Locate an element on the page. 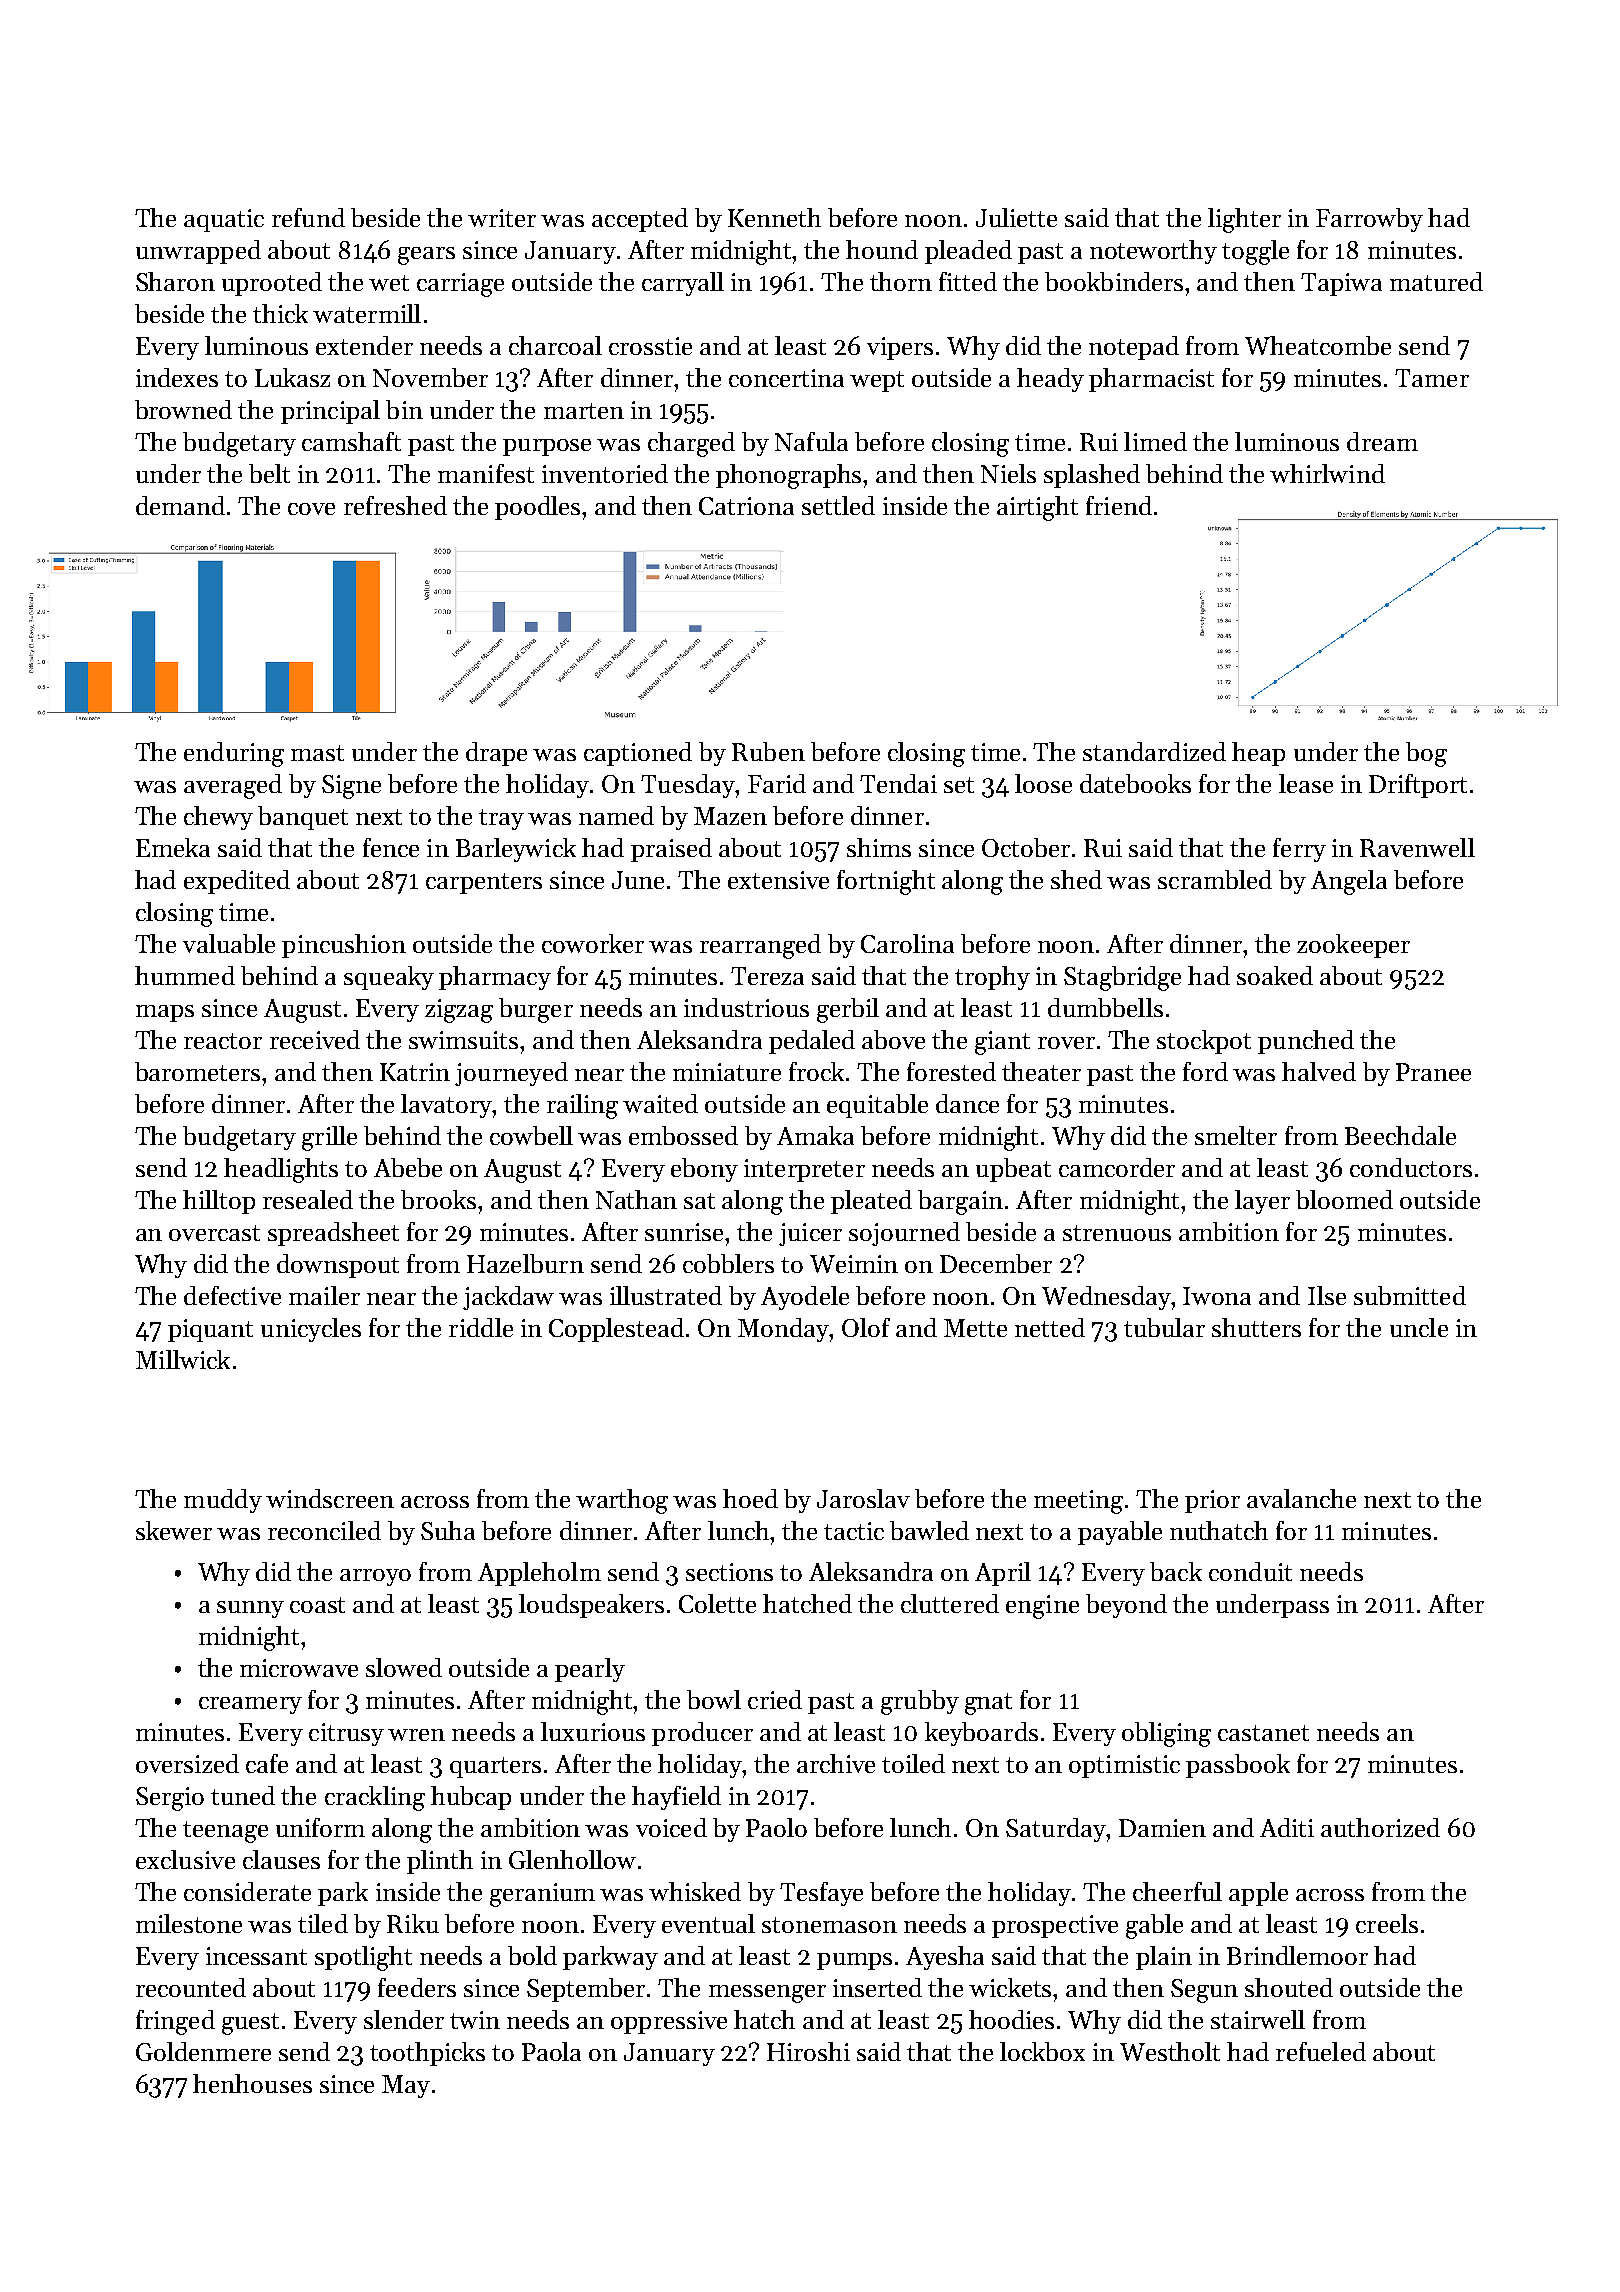  conduit is located at coordinates (1250, 1571).
